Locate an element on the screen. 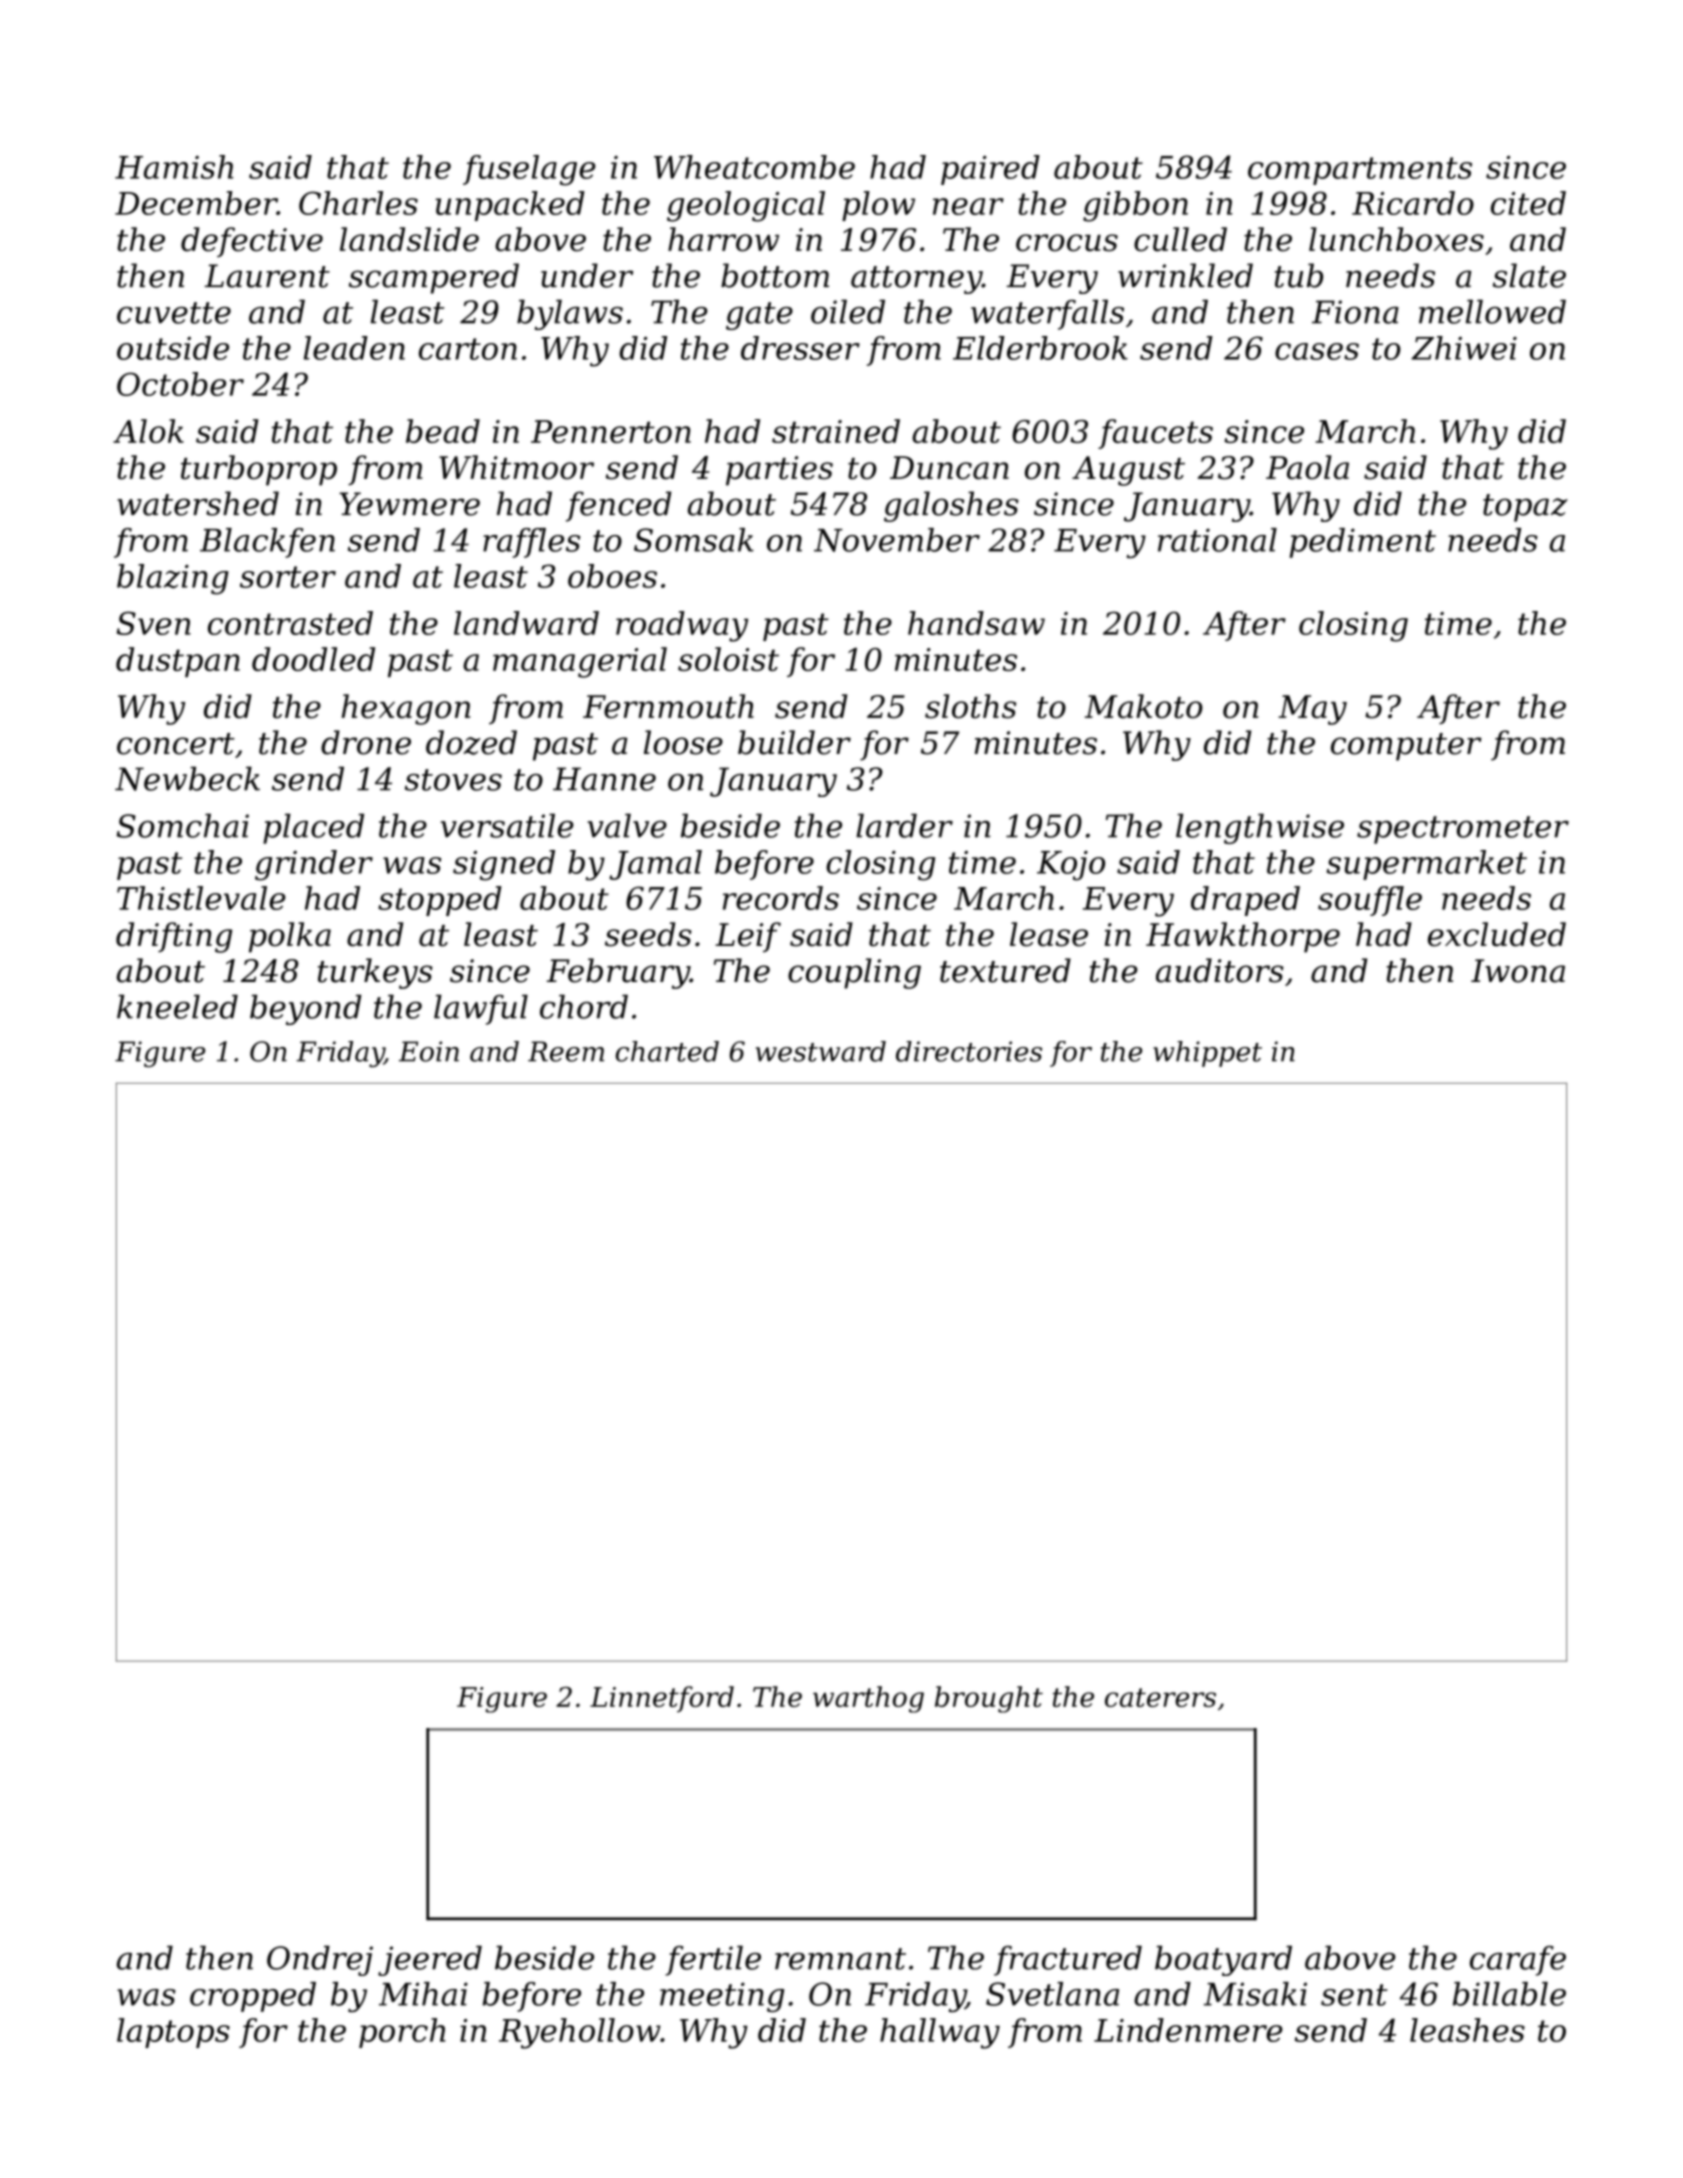  westward is located at coordinates (821, 1051).
